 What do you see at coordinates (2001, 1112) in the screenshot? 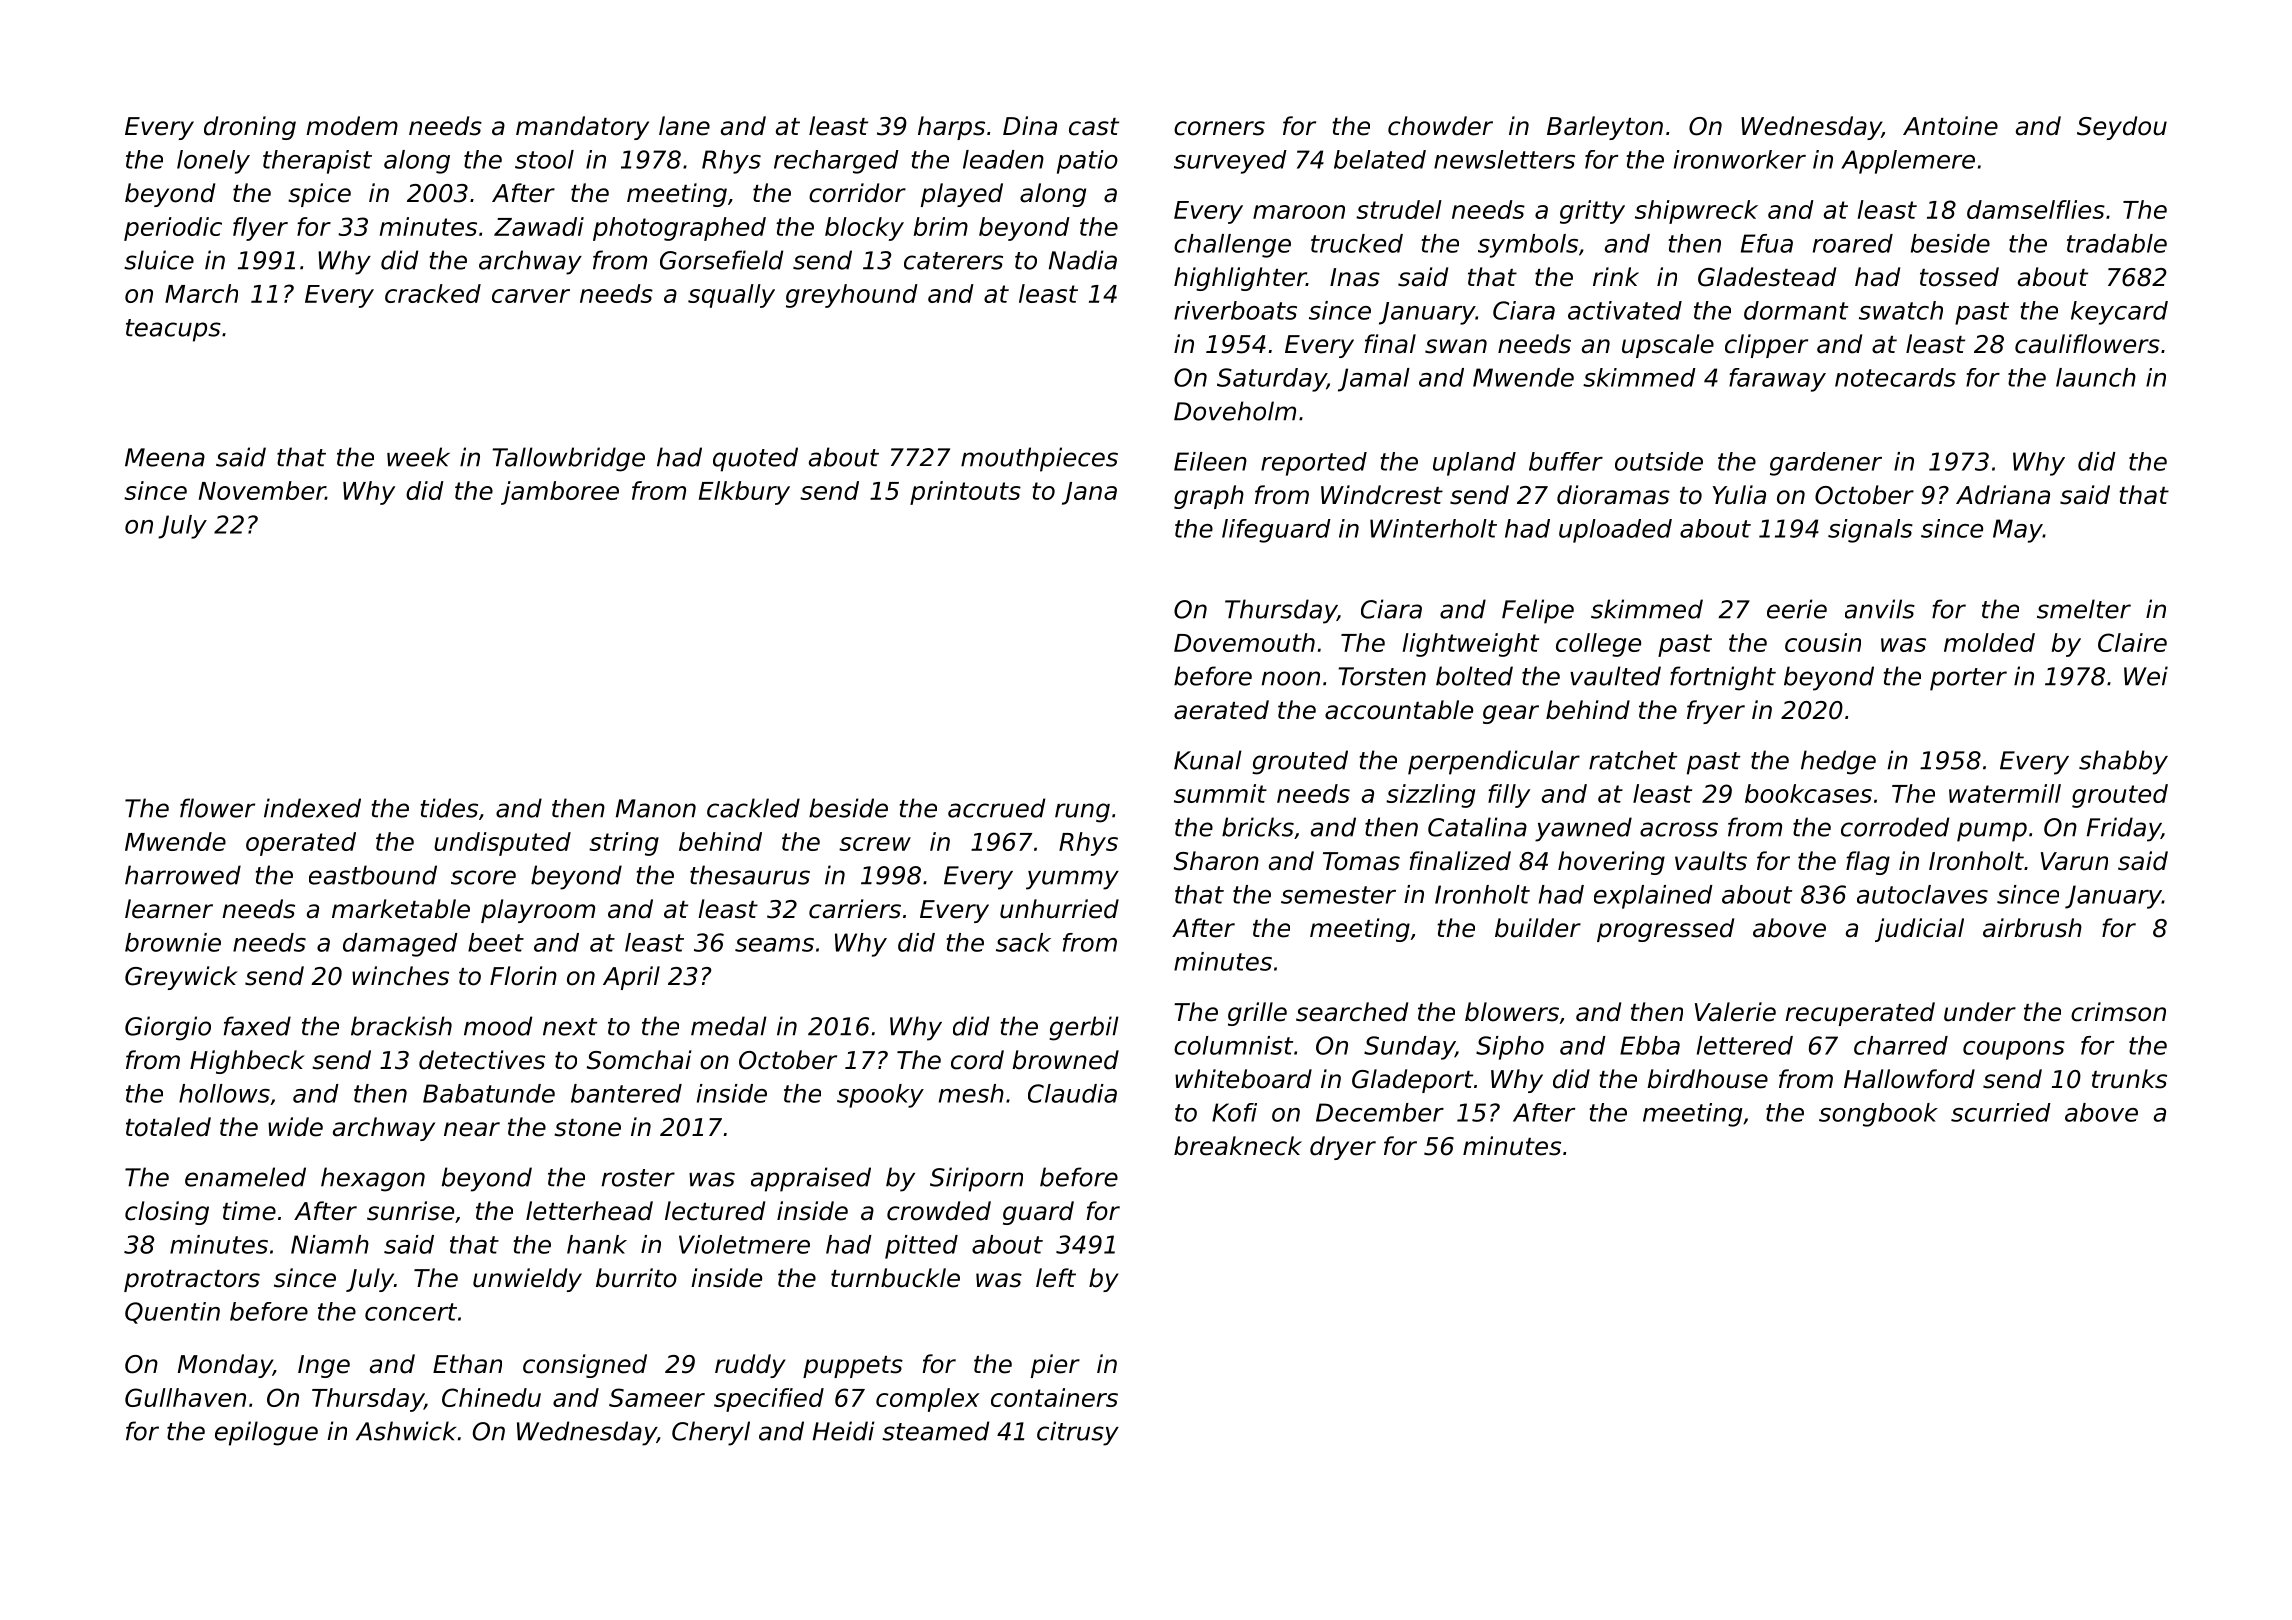
I see `scurried` at bounding box center [2001, 1112].
